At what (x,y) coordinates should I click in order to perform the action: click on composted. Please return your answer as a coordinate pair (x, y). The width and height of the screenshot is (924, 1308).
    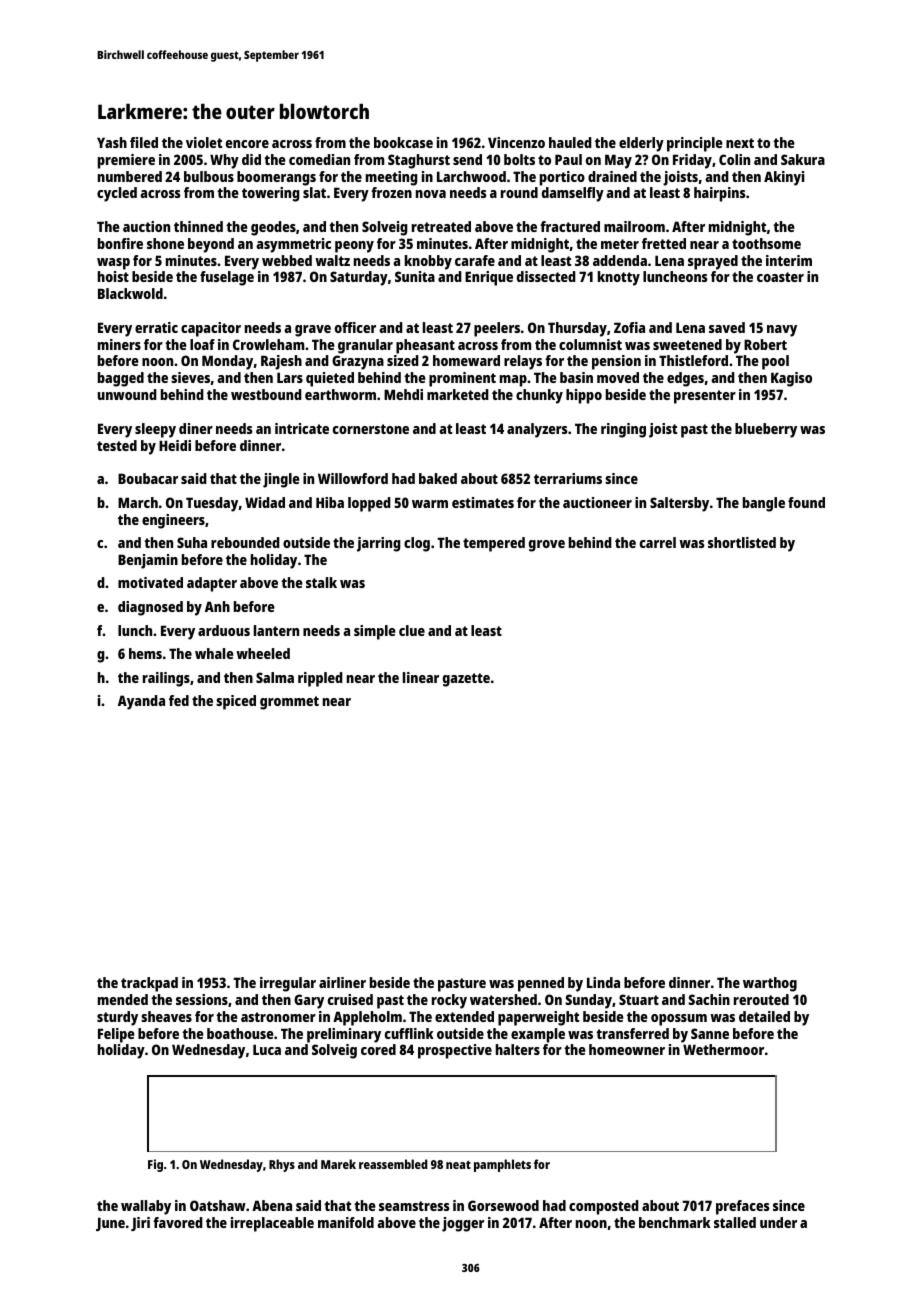
    Looking at the image, I should click on (604, 1207).
